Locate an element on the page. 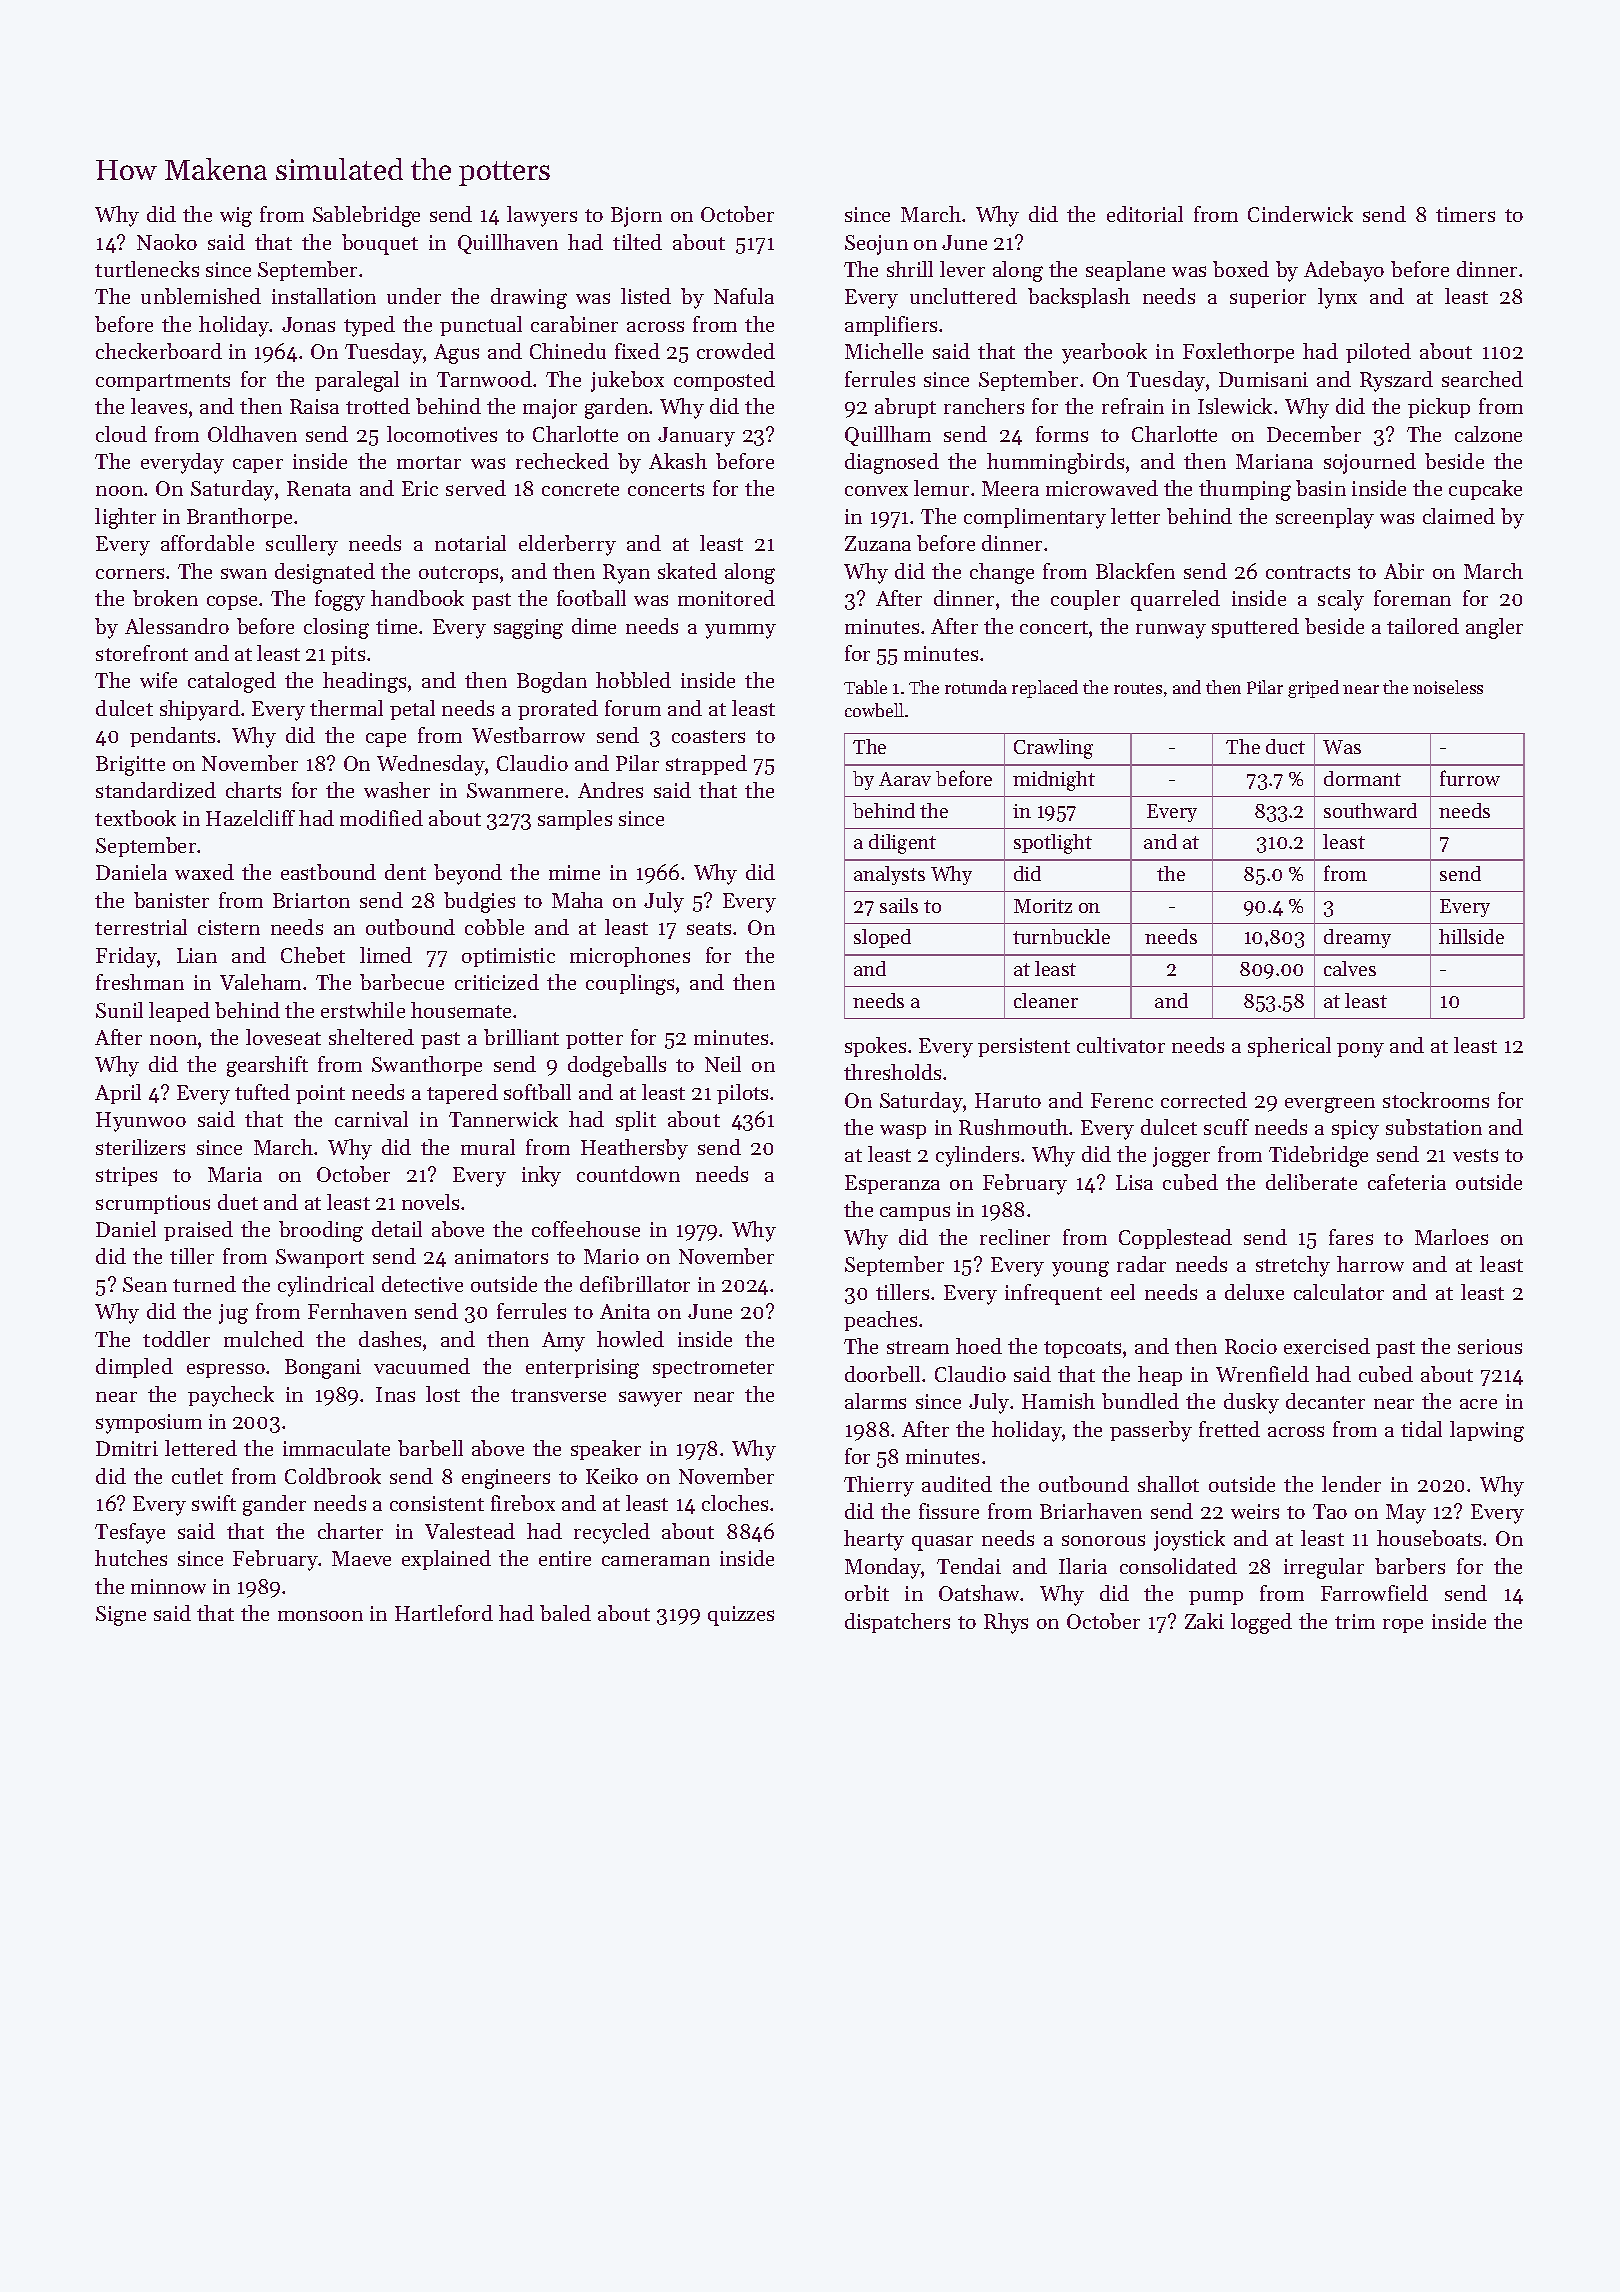 This image has width=1620, height=2292. Oatshaw is located at coordinates (980, 1593).
